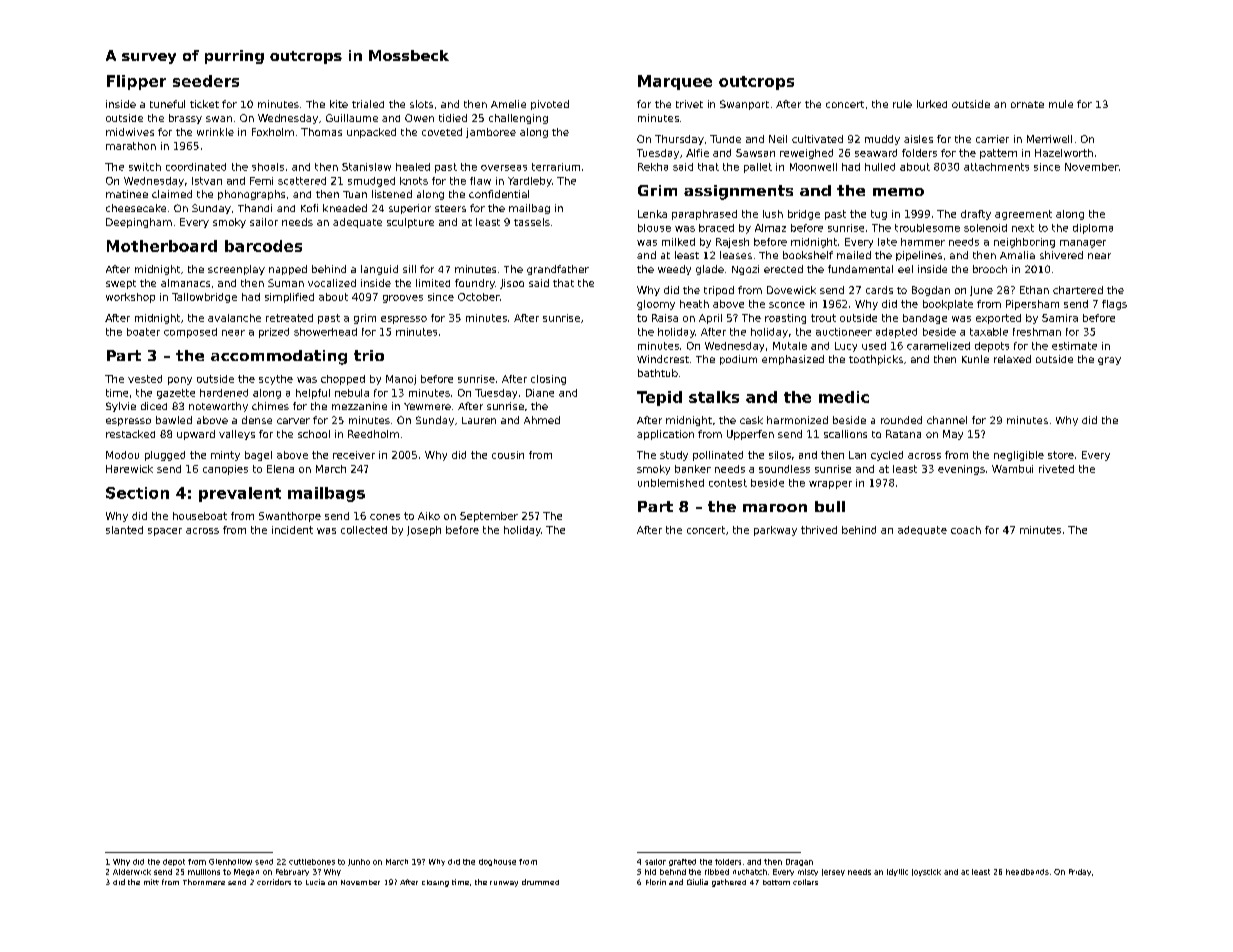  What do you see at coordinates (675, 82) in the image?
I see `Marquee` at bounding box center [675, 82].
